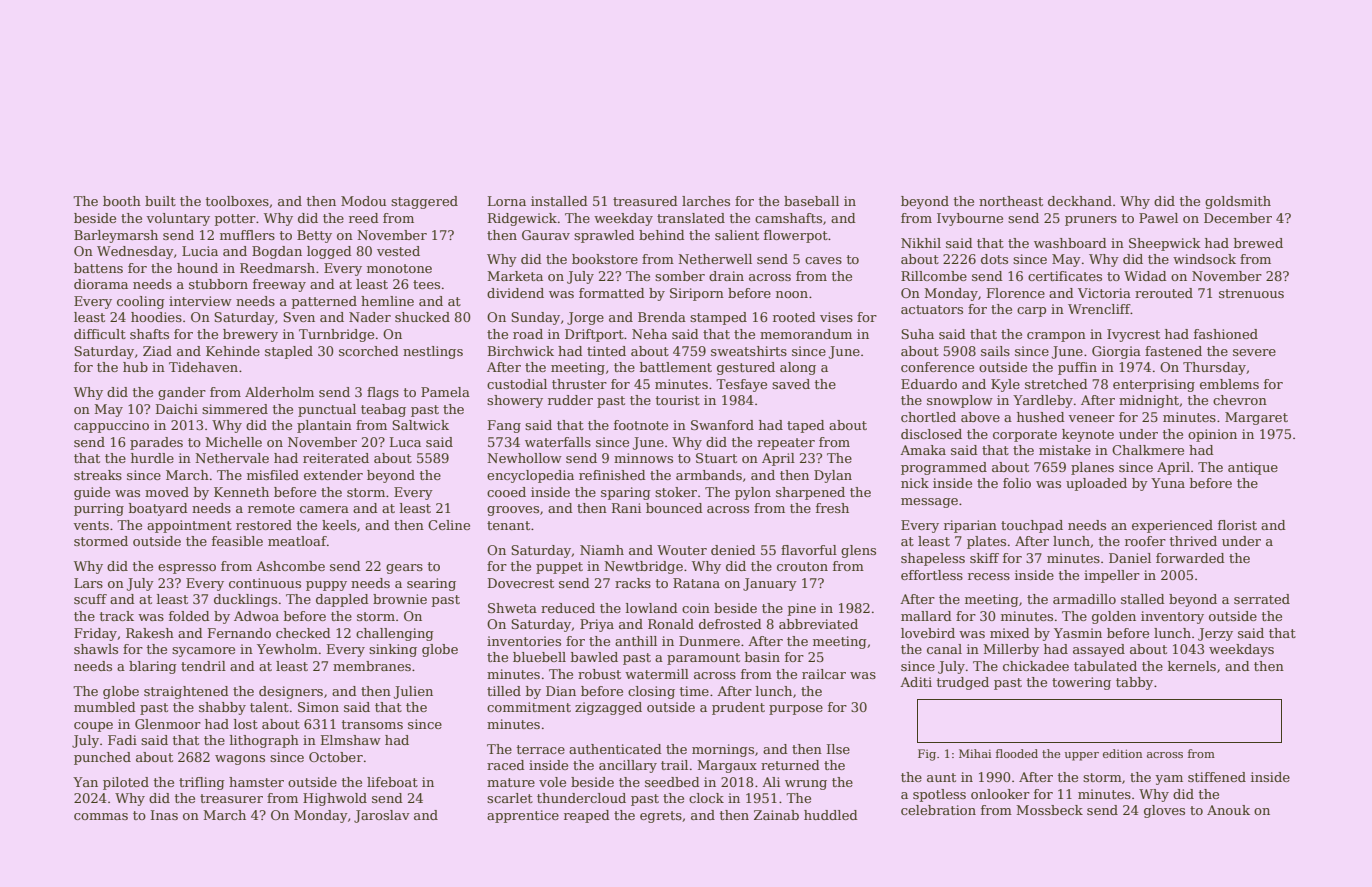 Image resolution: width=1372 pixels, height=887 pixels. What do you see at coordinates (102, 758) in the document?
I see `punched` at bounding box center [102, 758].
